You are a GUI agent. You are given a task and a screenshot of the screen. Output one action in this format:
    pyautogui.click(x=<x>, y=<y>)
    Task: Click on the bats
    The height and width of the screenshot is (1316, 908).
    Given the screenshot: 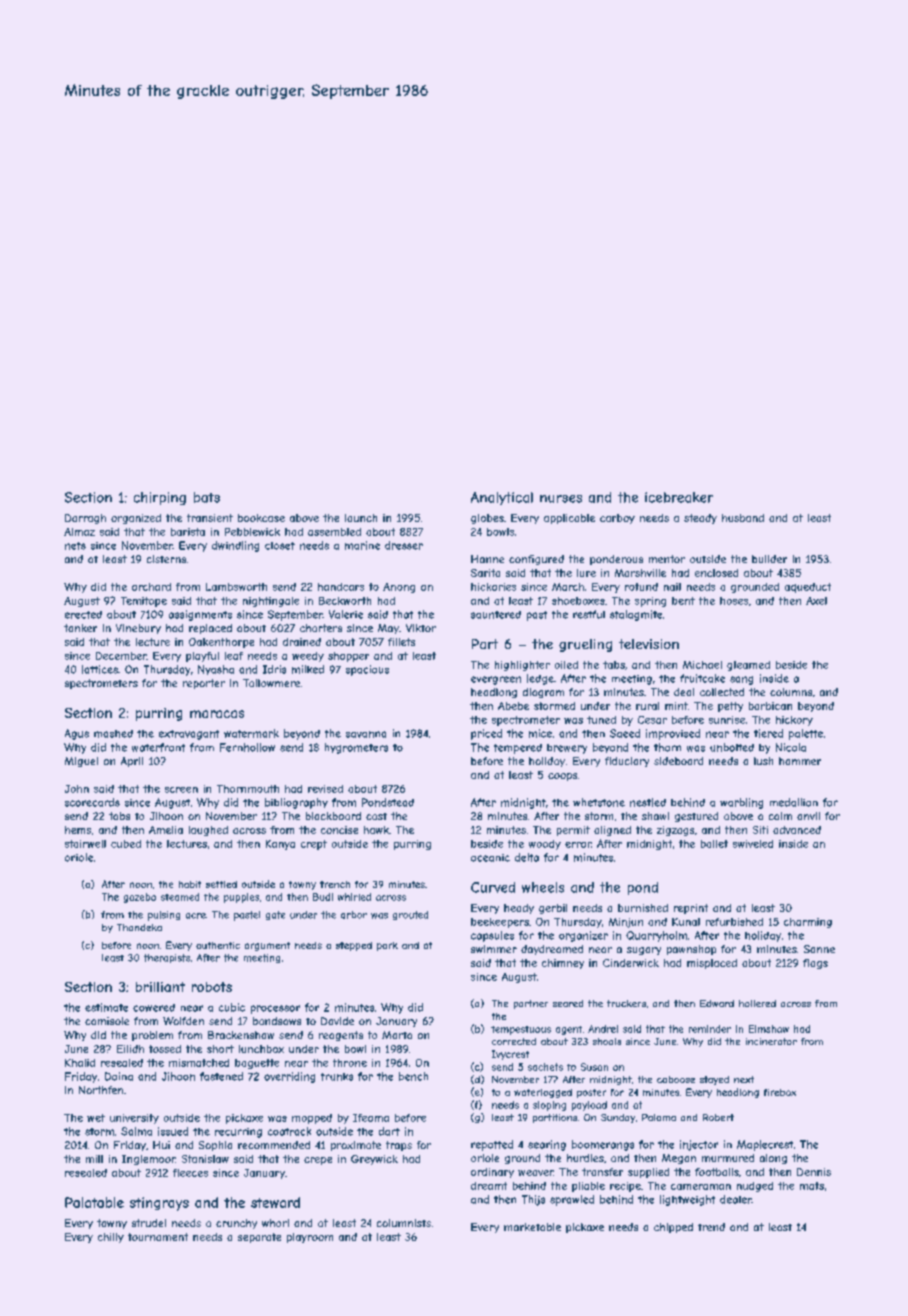 What is the action you would take?
    pyautogui.click(x=207, y=497)
